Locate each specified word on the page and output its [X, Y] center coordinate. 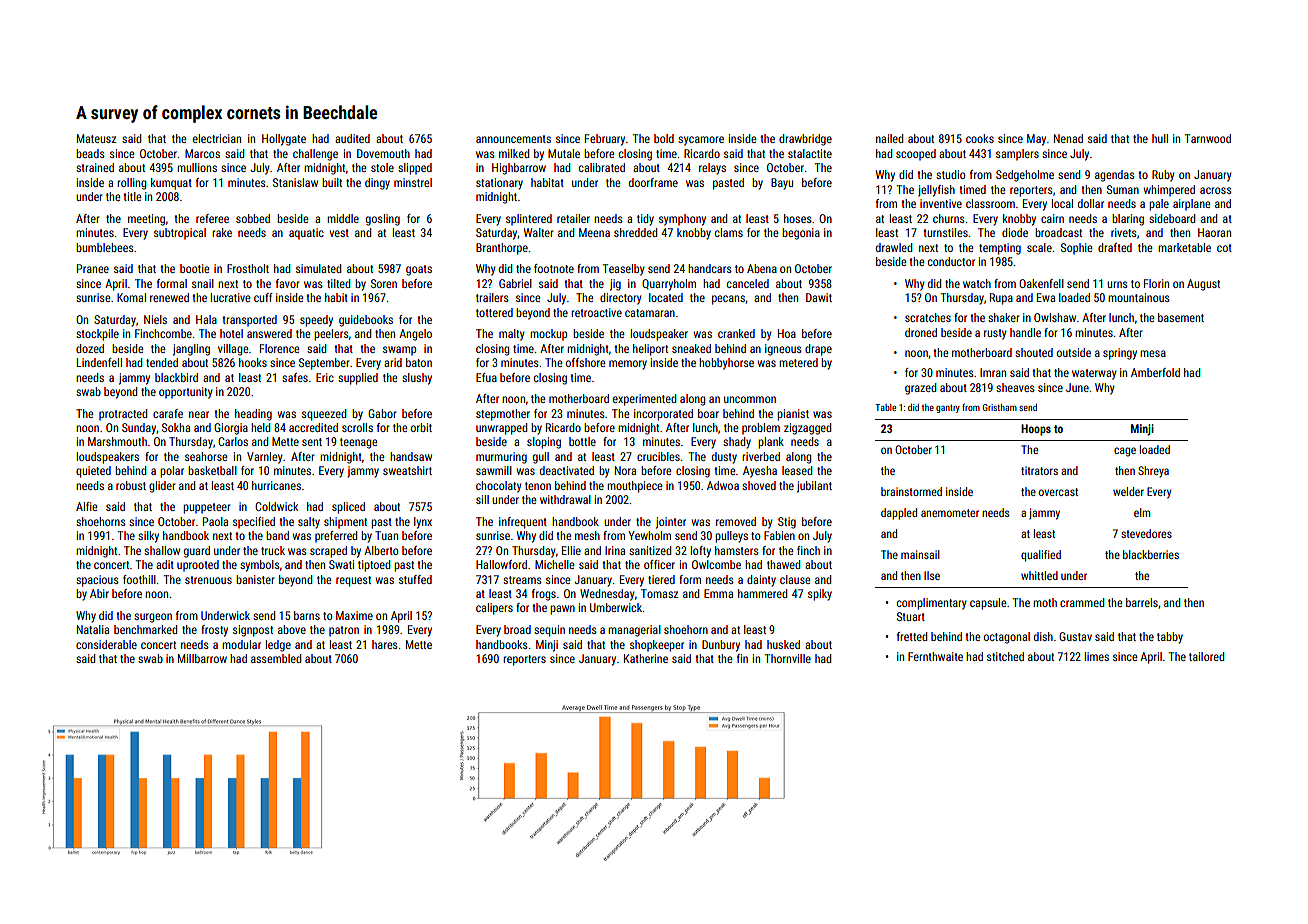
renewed [169, 297]
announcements [513, 139]
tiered [661, 579]
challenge [315, 155]
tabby [1170, 638]
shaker [1003, 317]
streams [522, 580]
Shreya [1153, 472]
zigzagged [807, 429]
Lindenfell [99, 362]
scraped [328, 552]
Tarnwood [1208, 138]
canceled [748, 283]
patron [344, 631]
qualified [1041, 556]
